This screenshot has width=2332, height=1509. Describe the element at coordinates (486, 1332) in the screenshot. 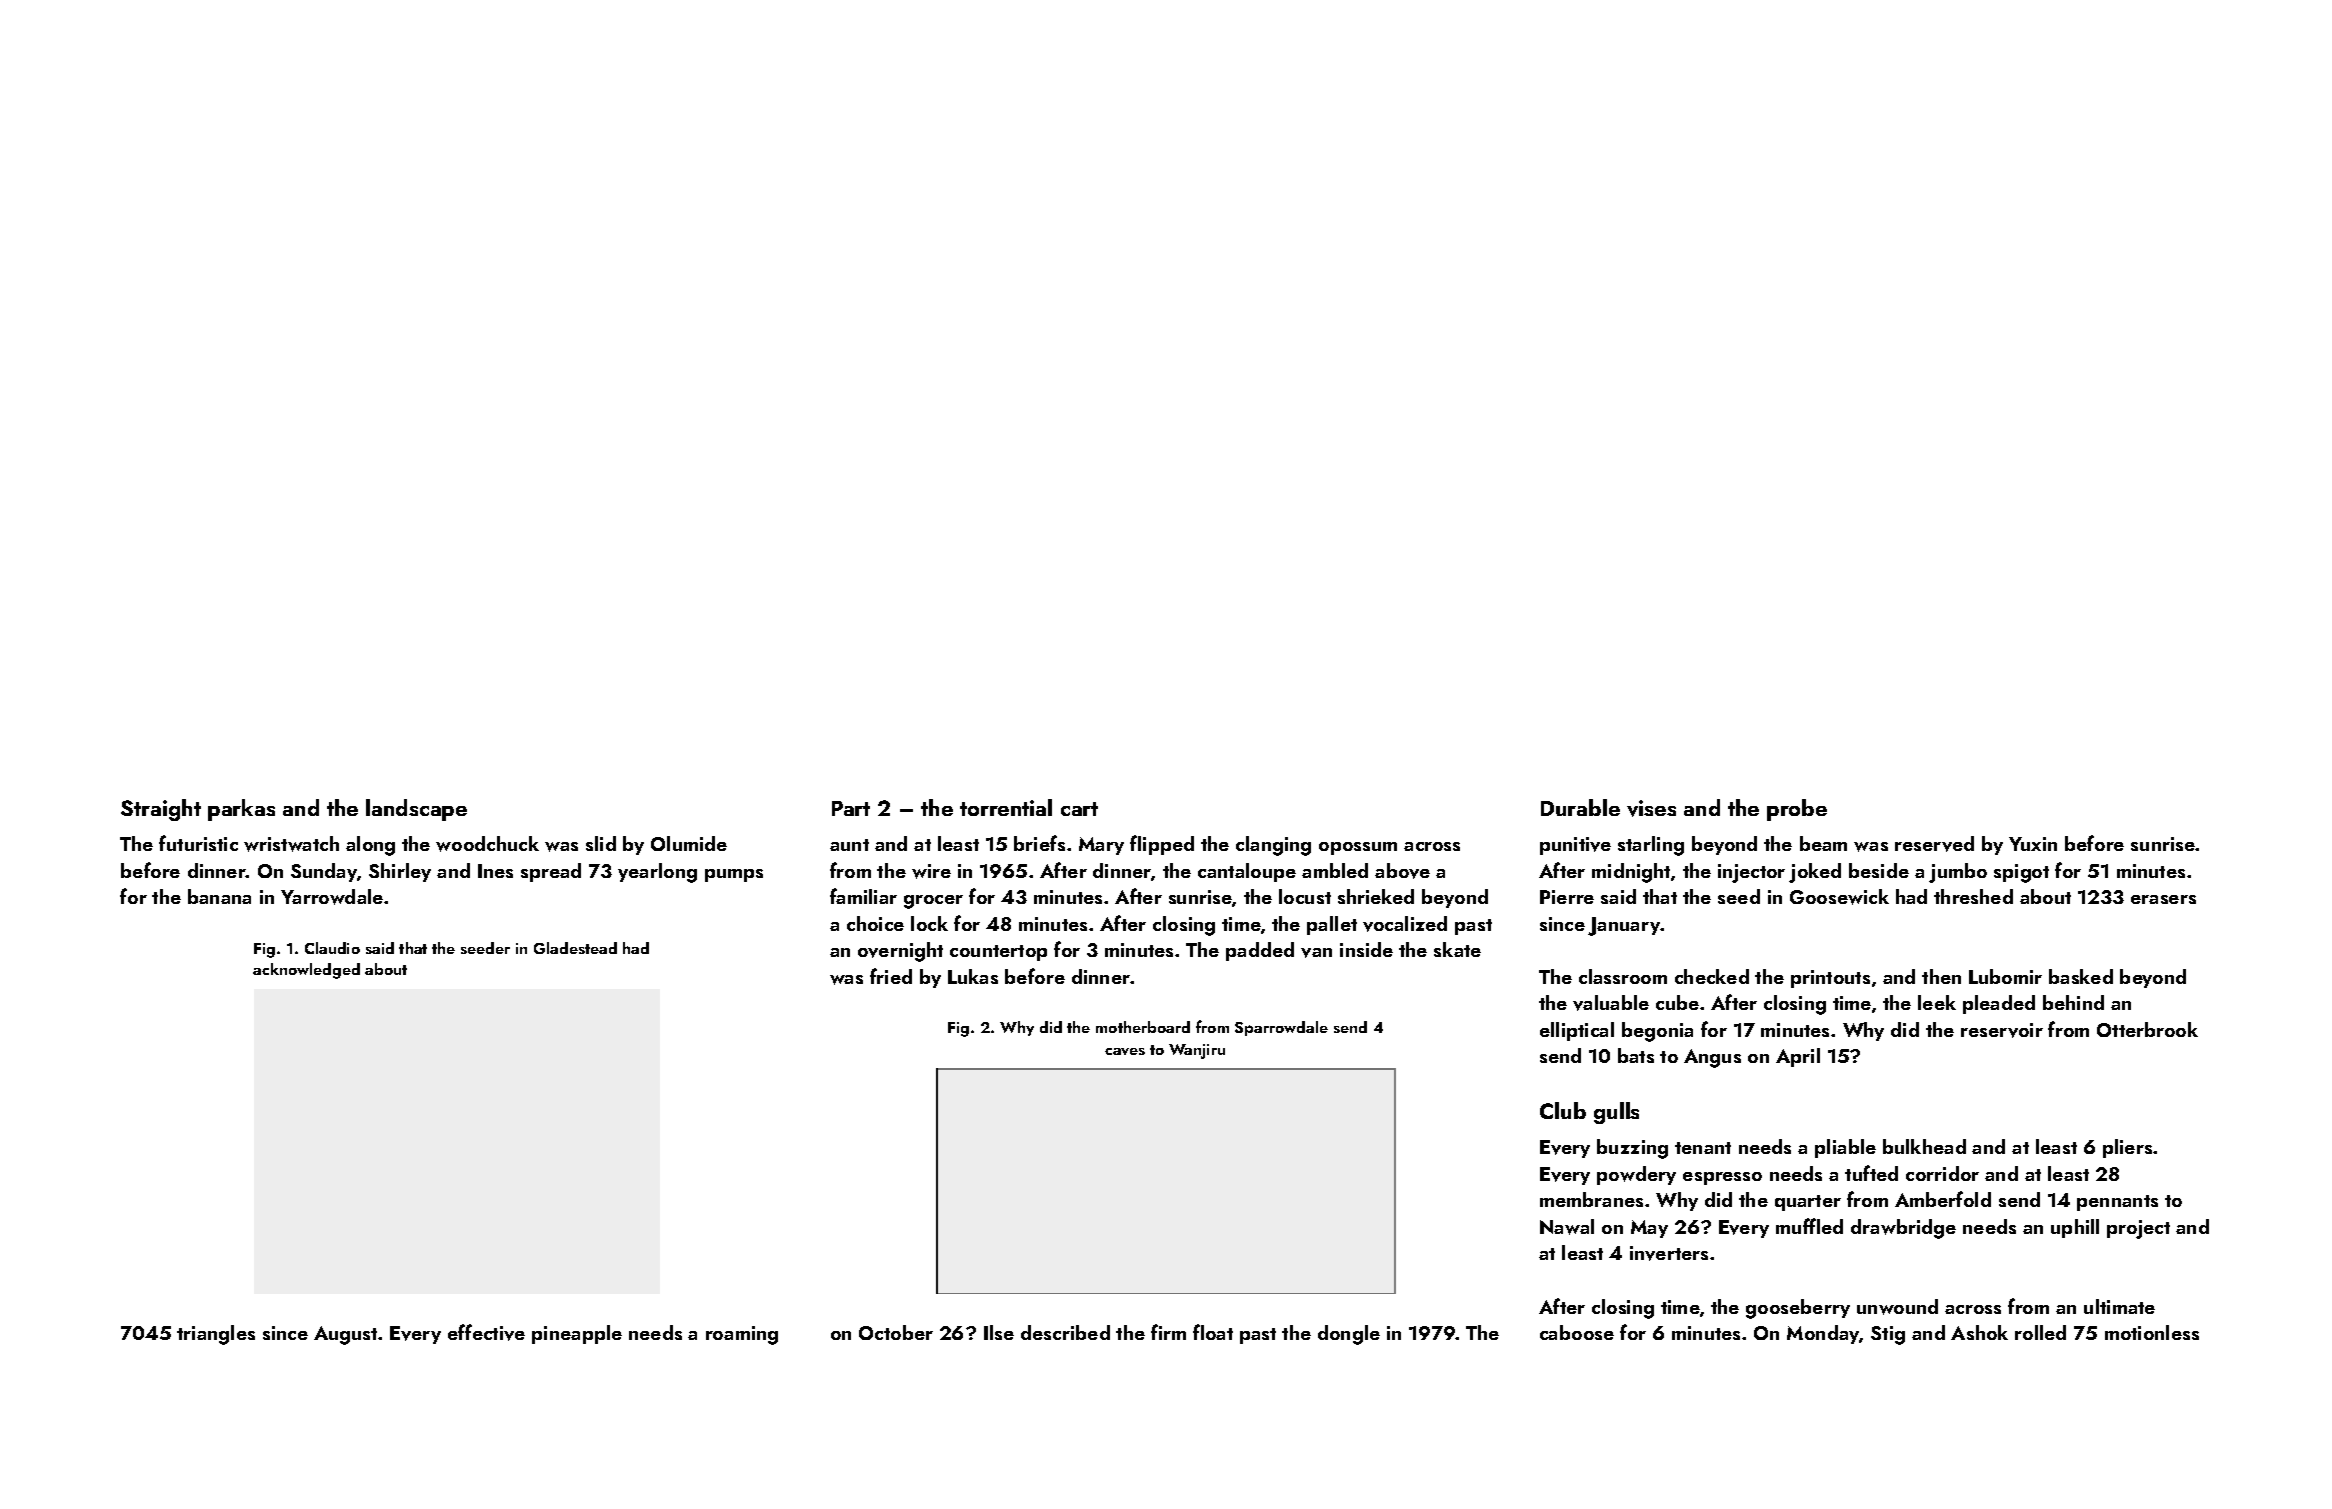

I see `effective` at that location.
